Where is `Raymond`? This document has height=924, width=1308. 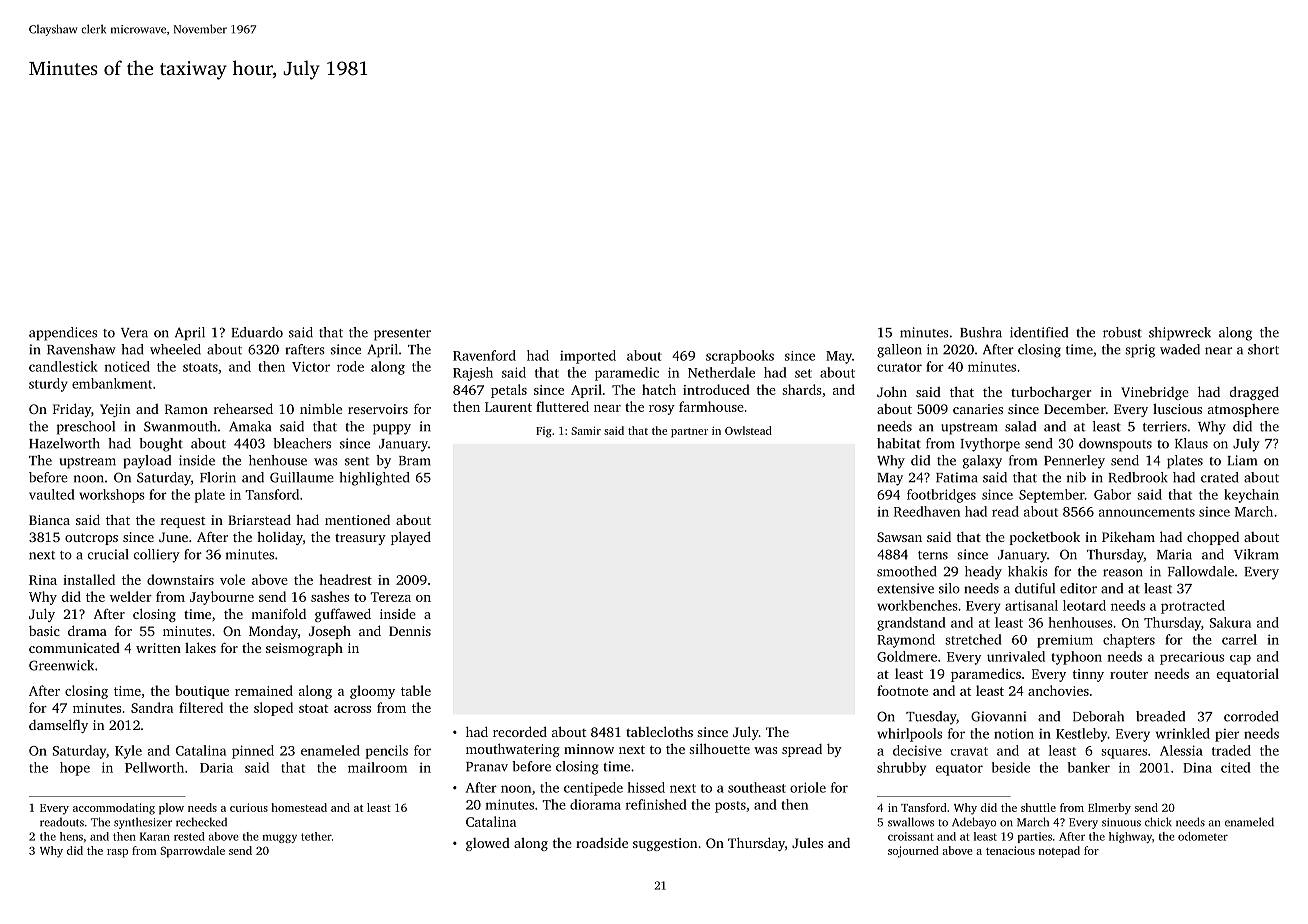 Raymond is located at coordinates (906, 641).
